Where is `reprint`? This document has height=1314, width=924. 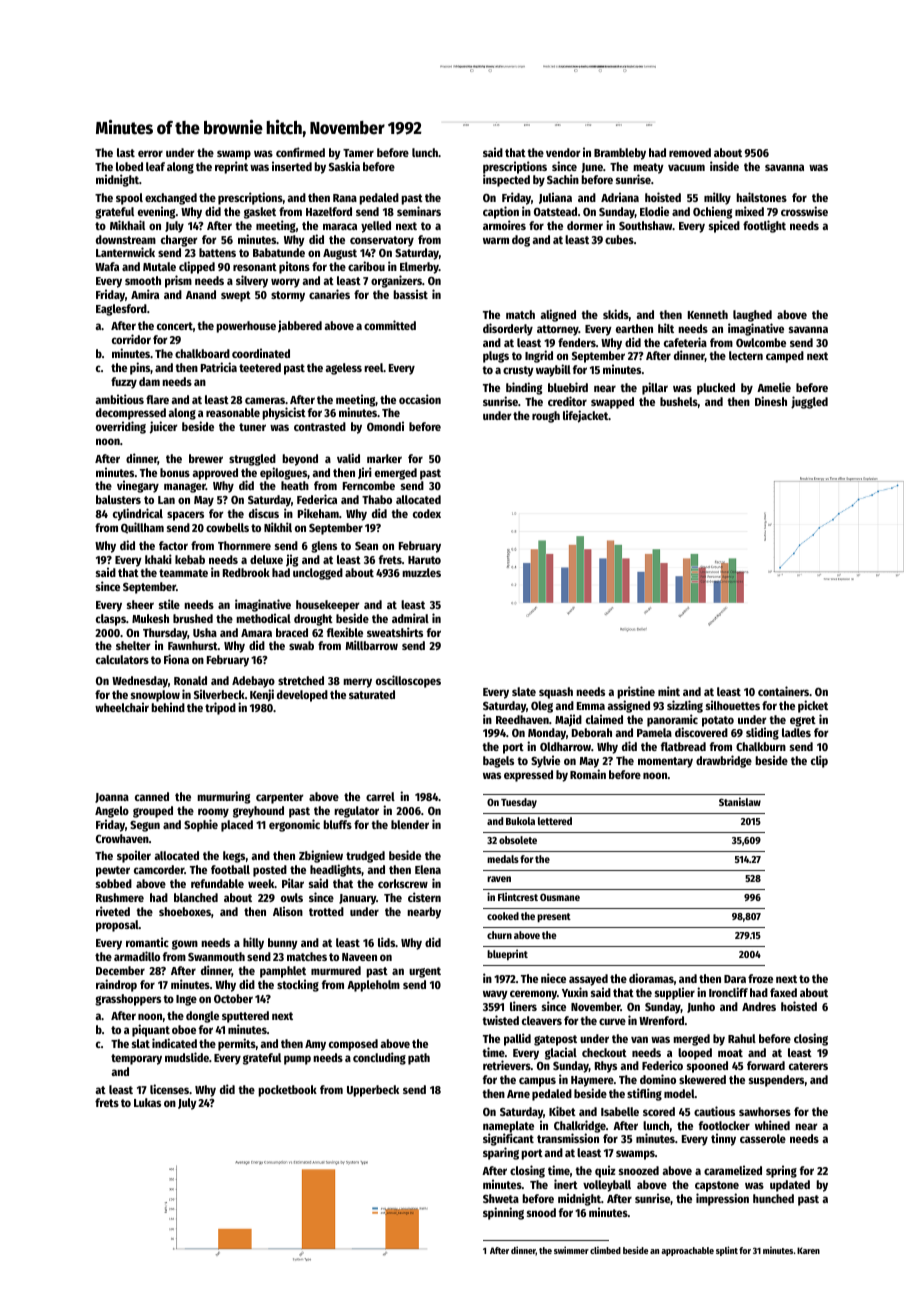
reprint is located at coordinates (231, 167).
